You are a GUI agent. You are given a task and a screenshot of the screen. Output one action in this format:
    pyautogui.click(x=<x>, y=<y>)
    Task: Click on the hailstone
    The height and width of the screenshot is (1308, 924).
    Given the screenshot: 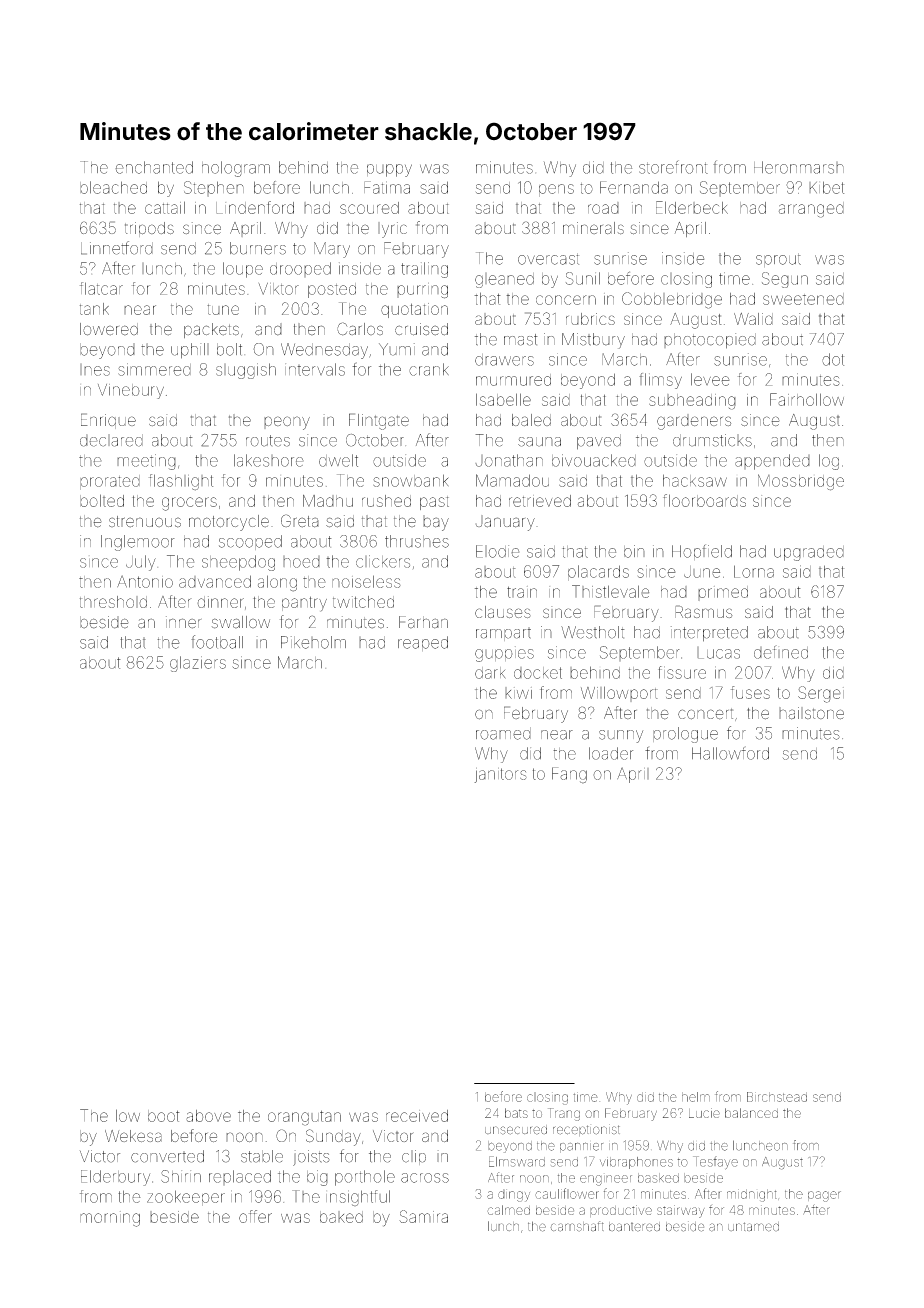 What is the action you would take?
    pyautogui.click(x=811, y=713)
